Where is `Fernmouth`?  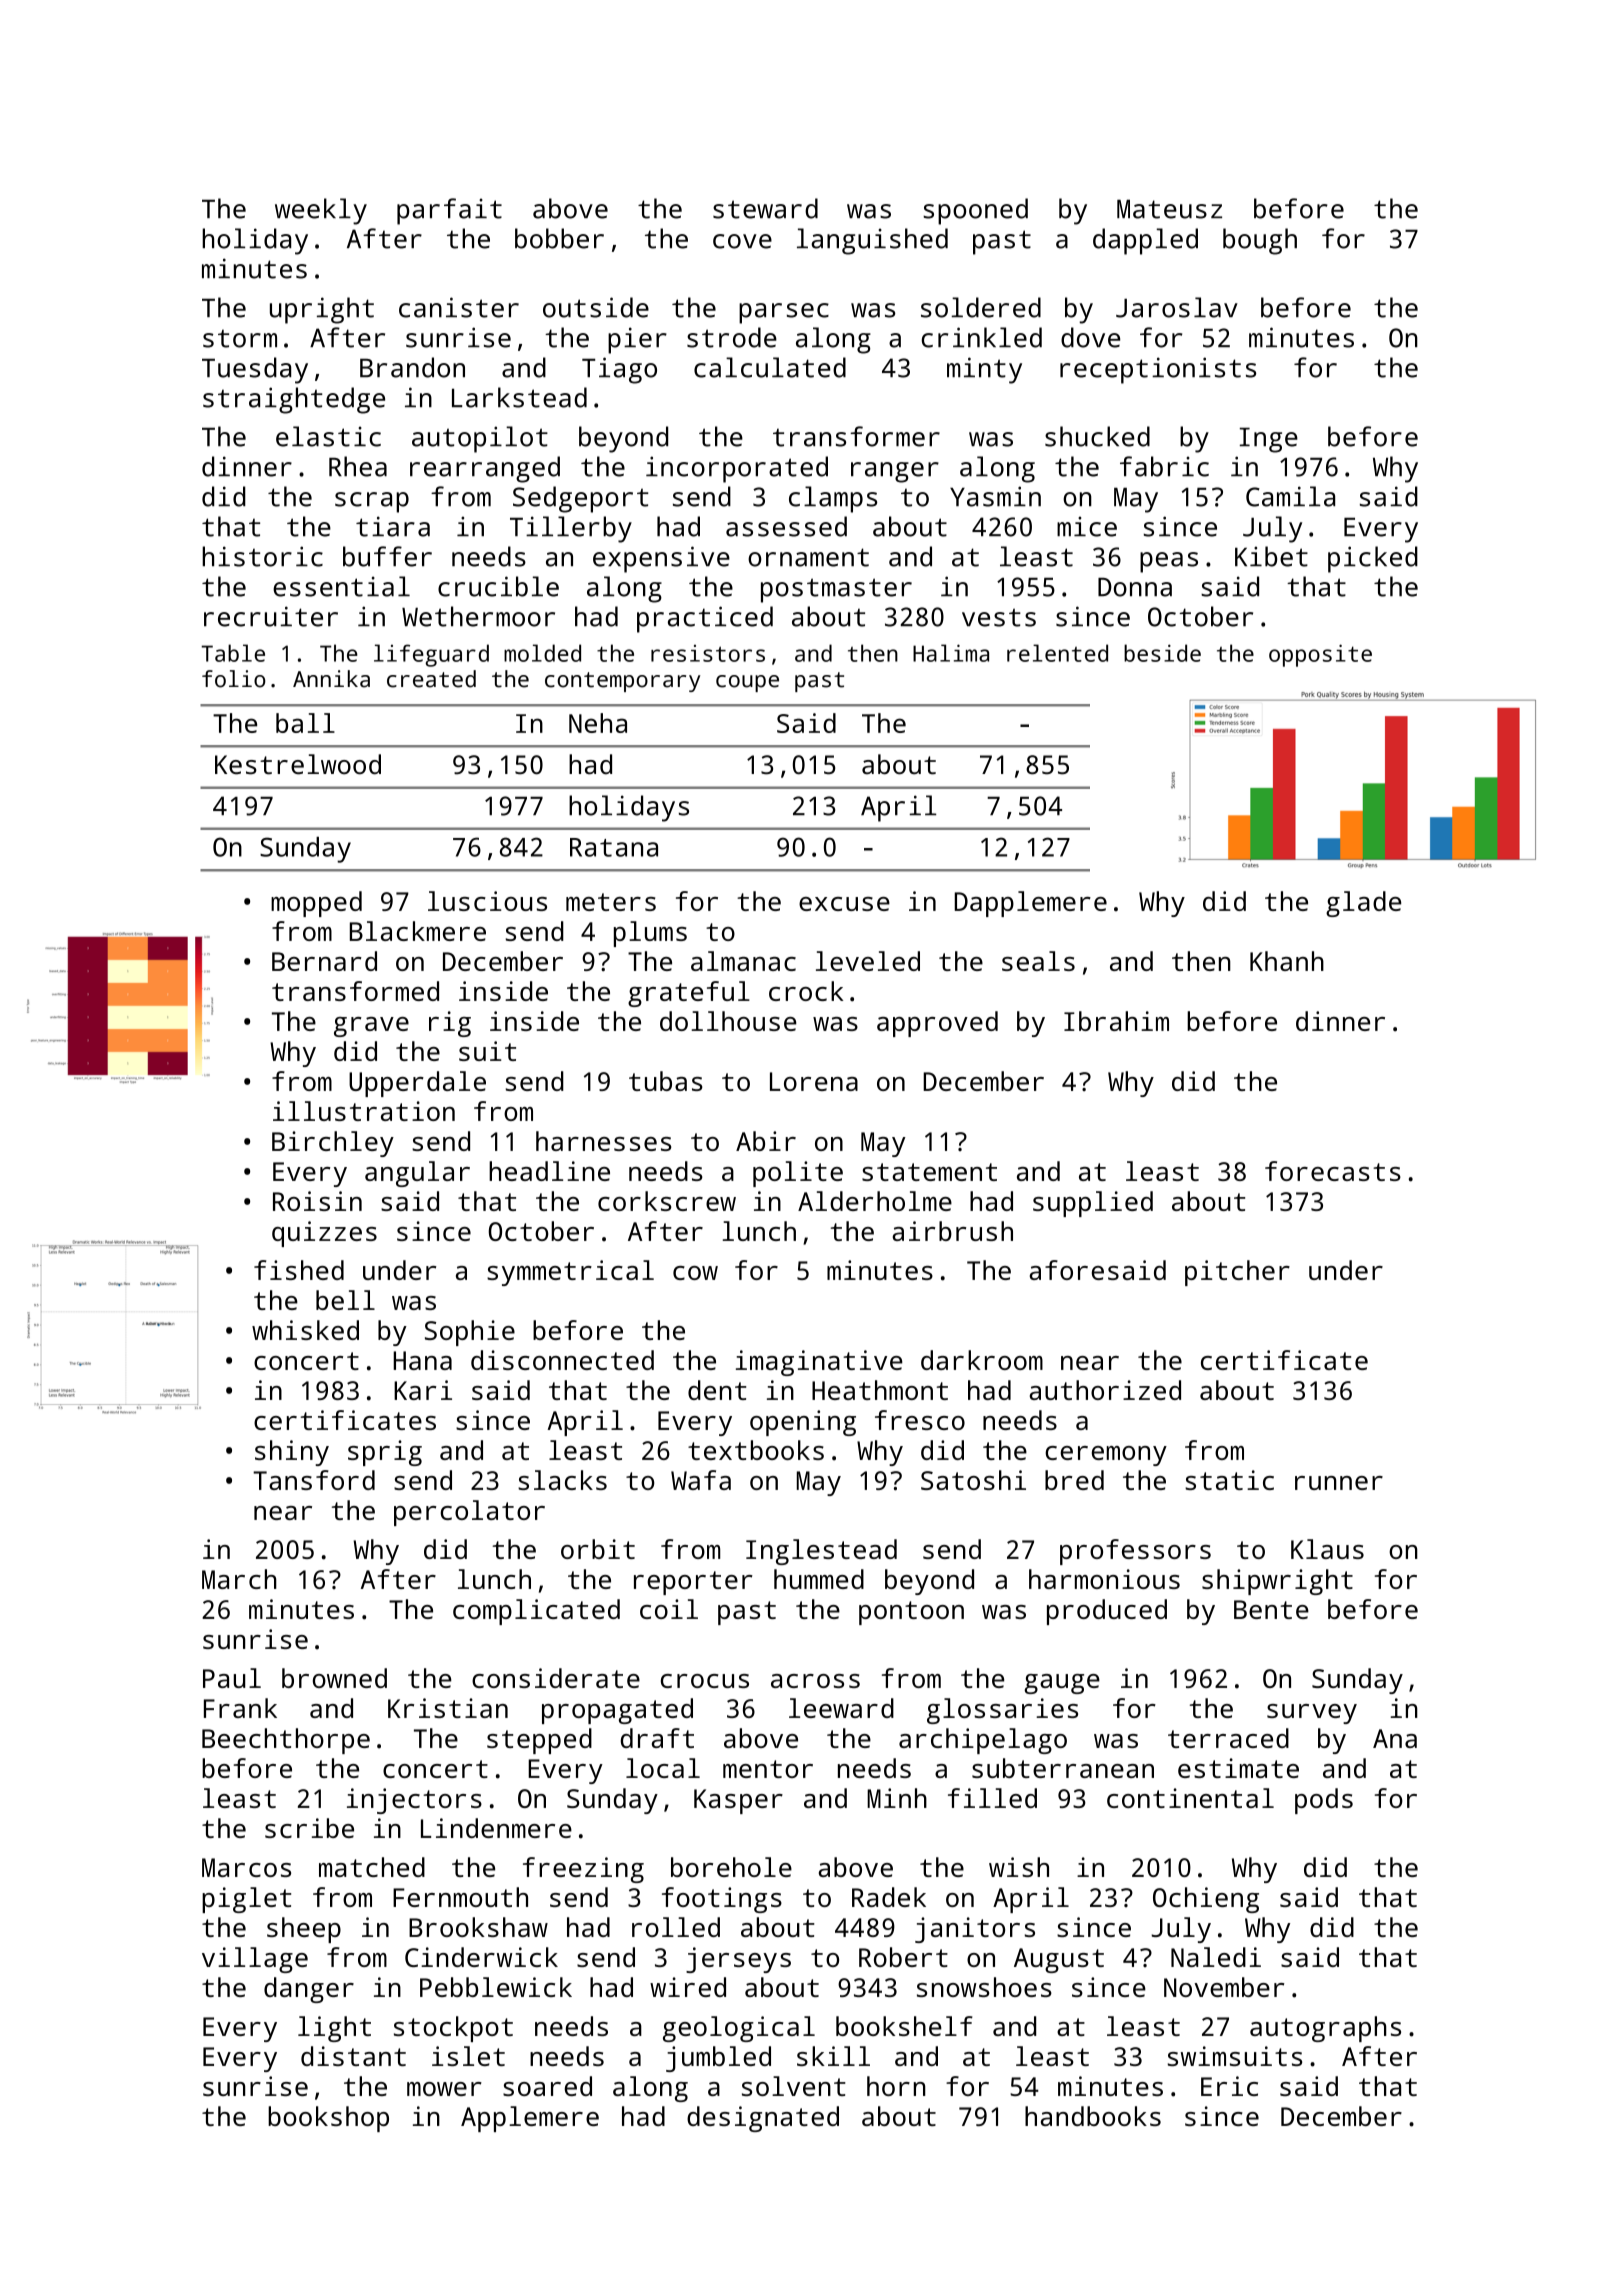
Fernmouth is located at coordinates (460, 1897).
